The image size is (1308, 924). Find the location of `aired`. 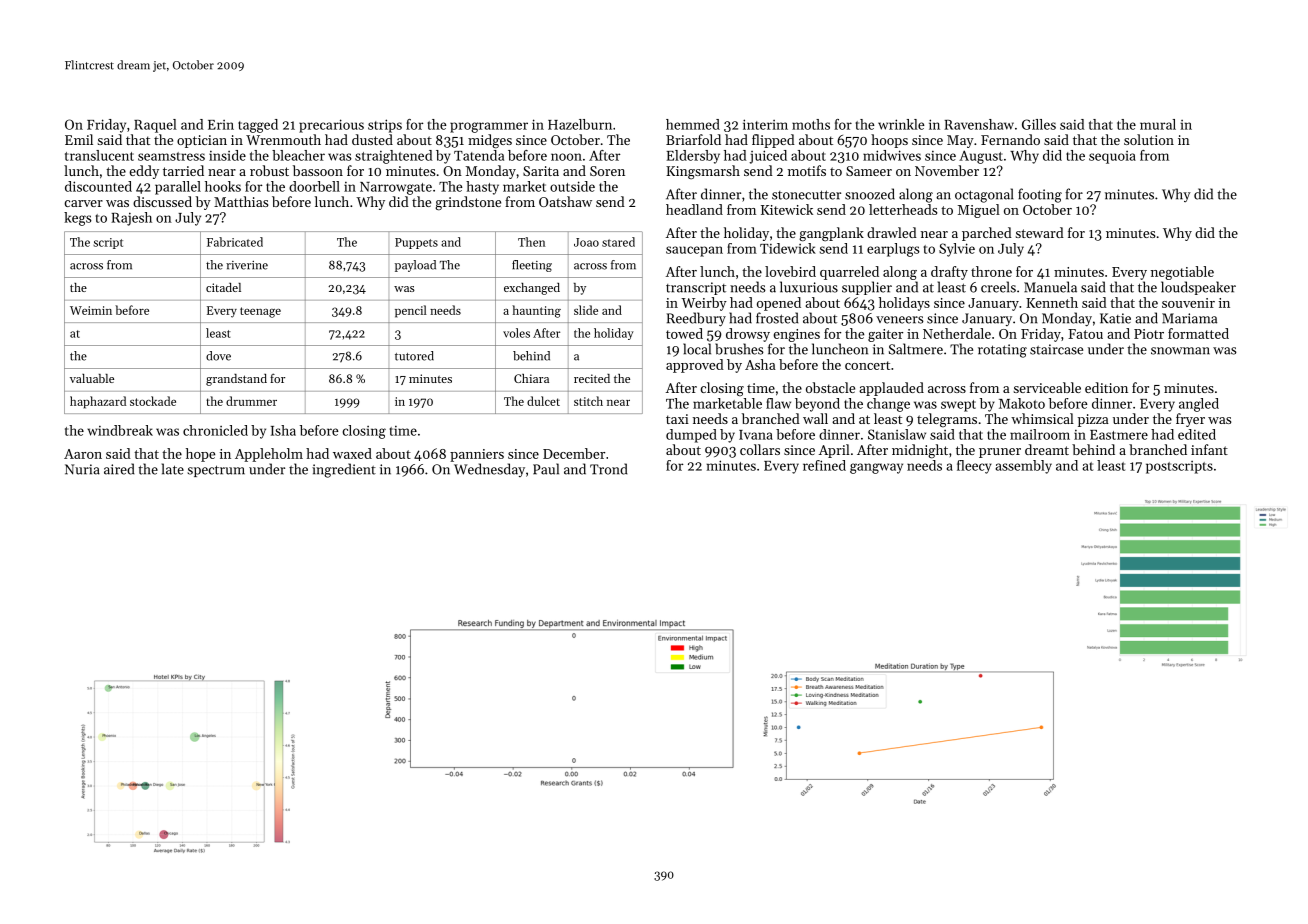

aired is located at coordinates (119, 469).
